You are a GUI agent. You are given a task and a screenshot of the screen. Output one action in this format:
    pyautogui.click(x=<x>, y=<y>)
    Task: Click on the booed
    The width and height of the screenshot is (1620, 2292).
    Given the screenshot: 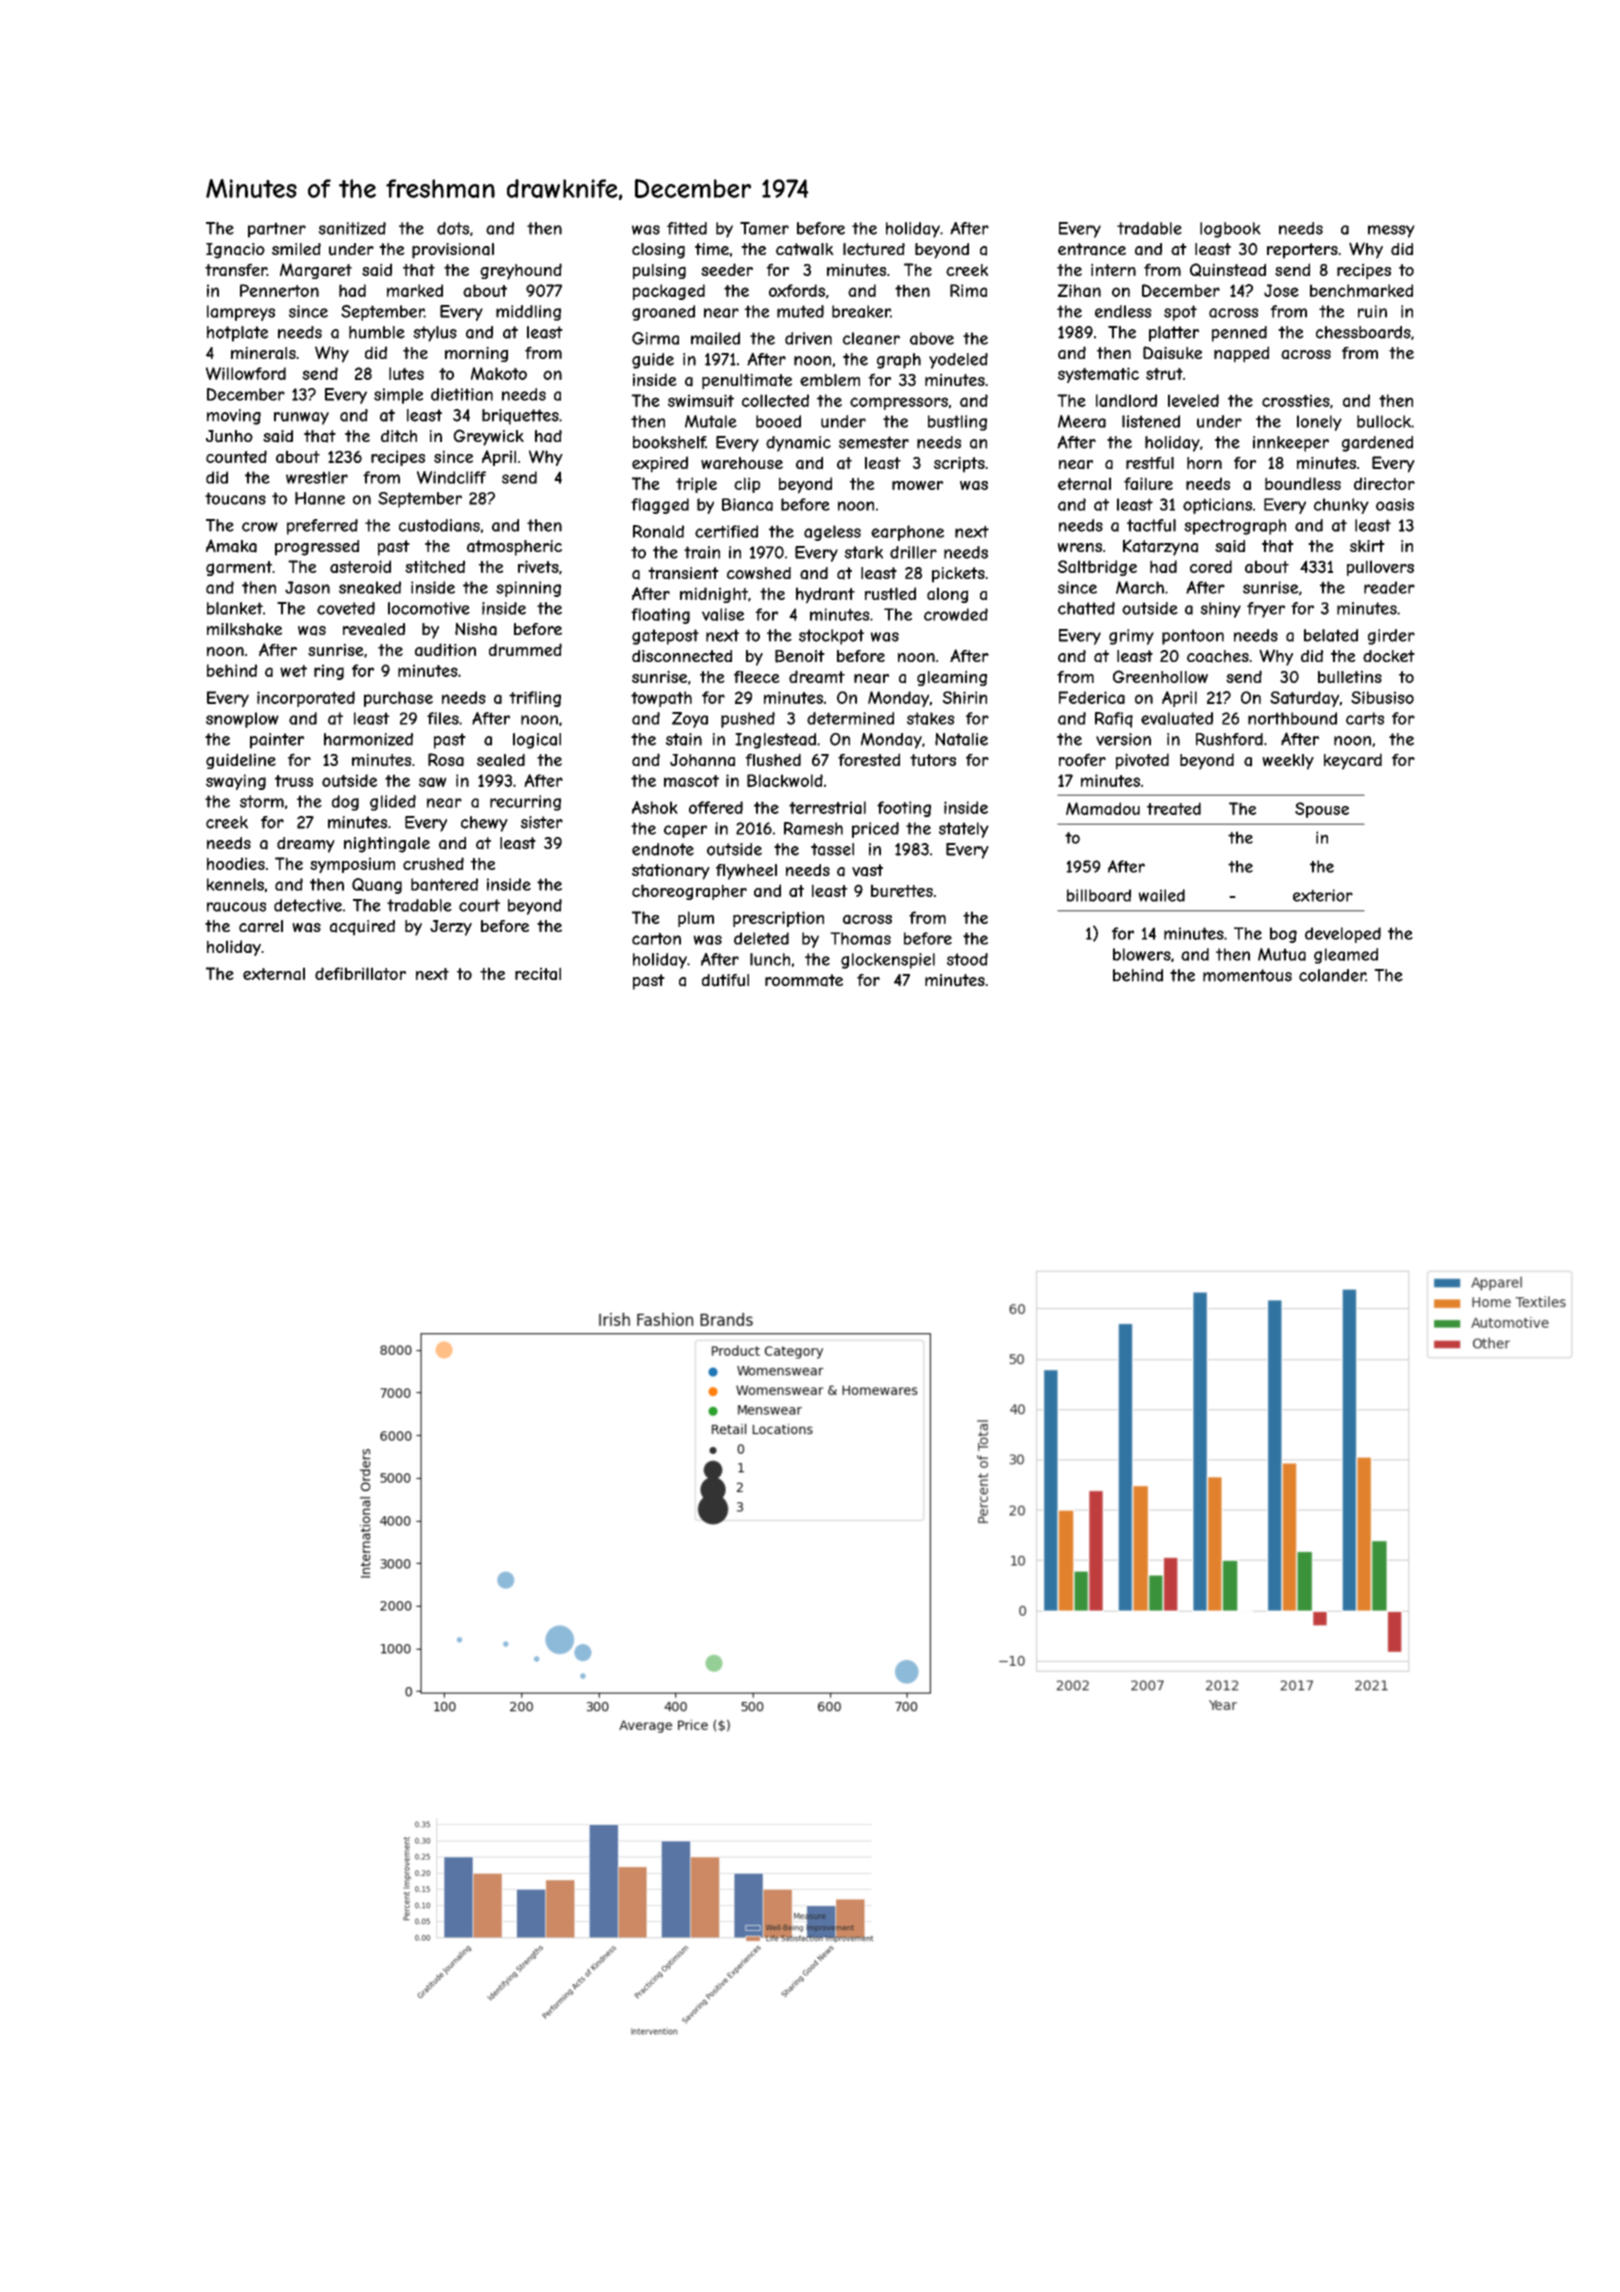 What is the action you would take?
    pyautogui.click(x=778, y=421)
